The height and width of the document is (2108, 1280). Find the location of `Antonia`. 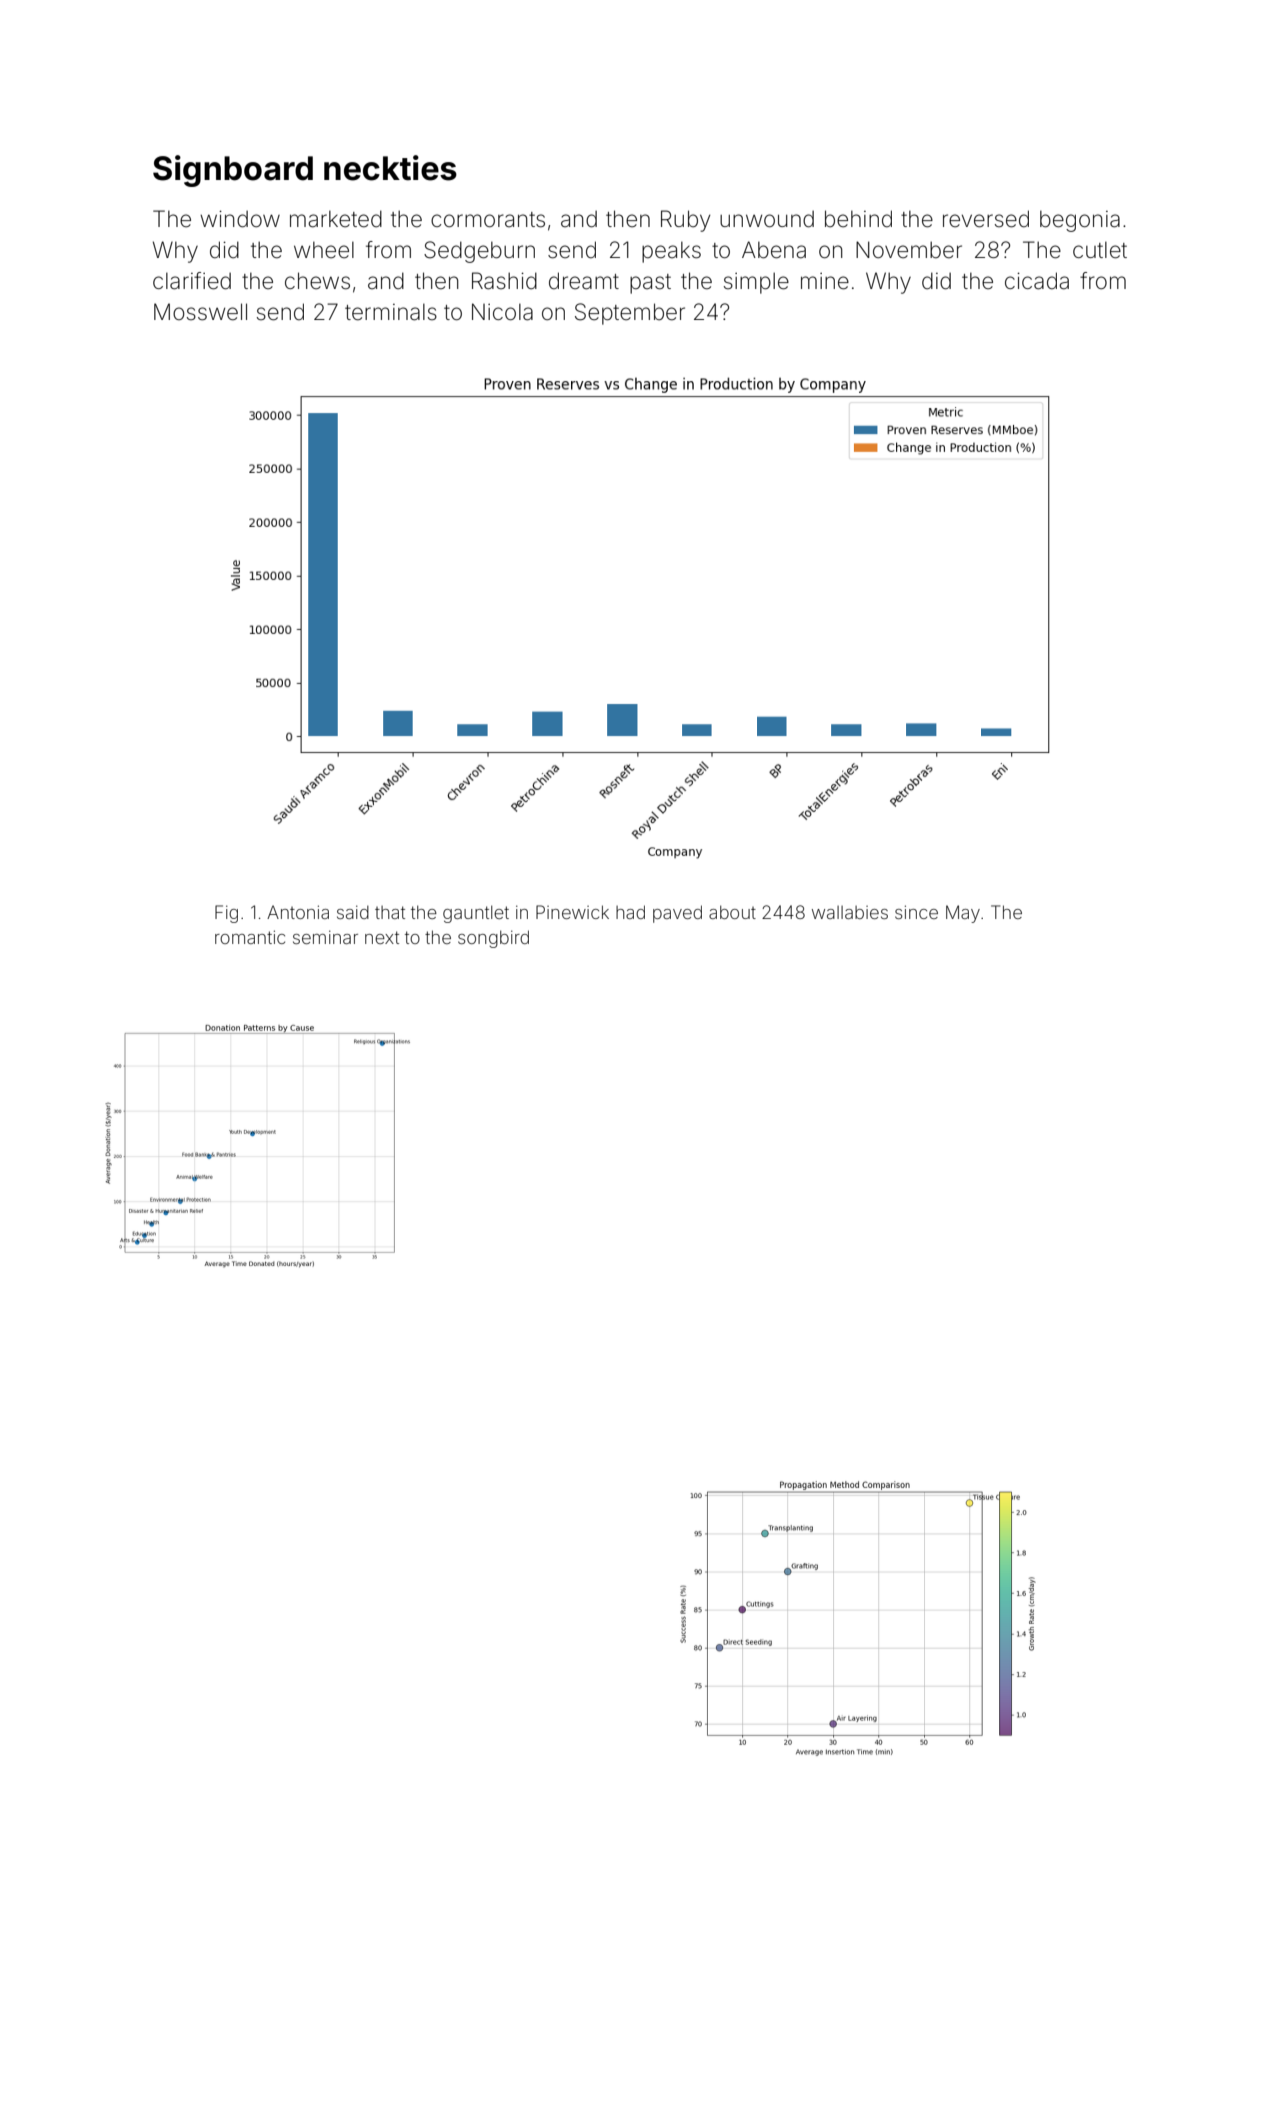

Antonia is located at coordinates (298, 912).
